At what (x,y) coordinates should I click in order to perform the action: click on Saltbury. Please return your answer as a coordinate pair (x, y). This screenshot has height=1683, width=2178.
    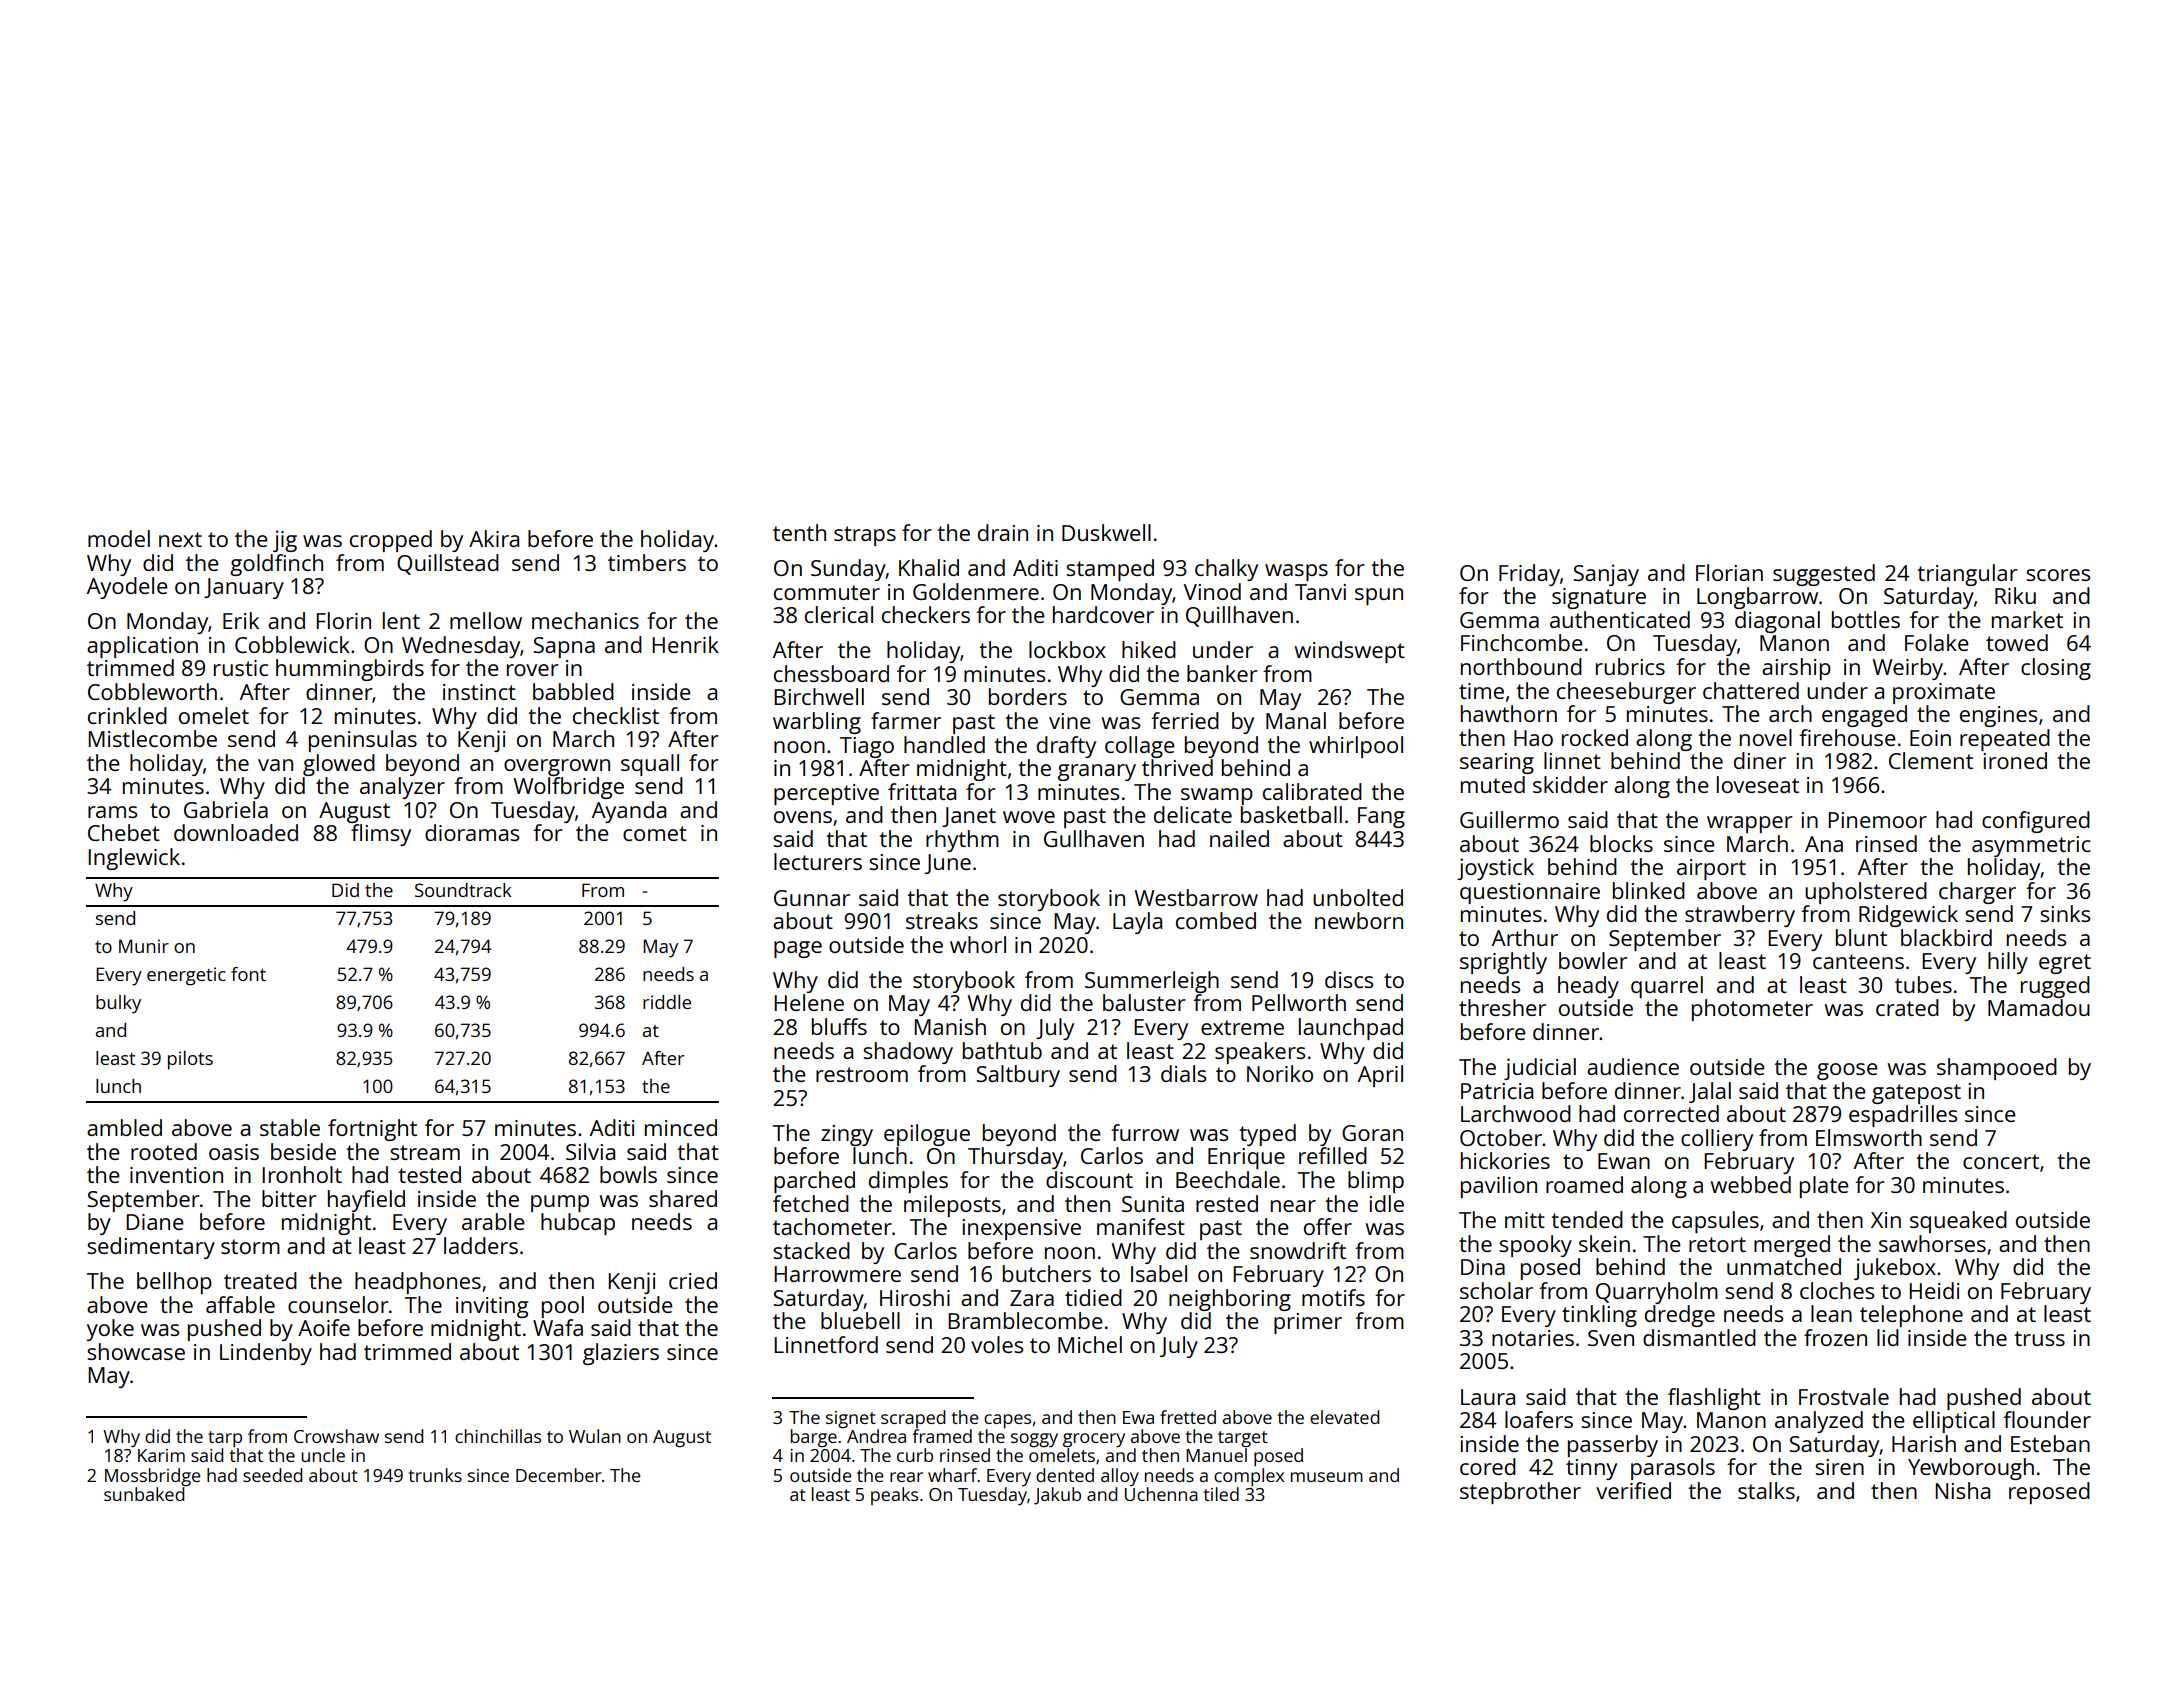
    Looking at the image, I should click on (1018, 1076).
